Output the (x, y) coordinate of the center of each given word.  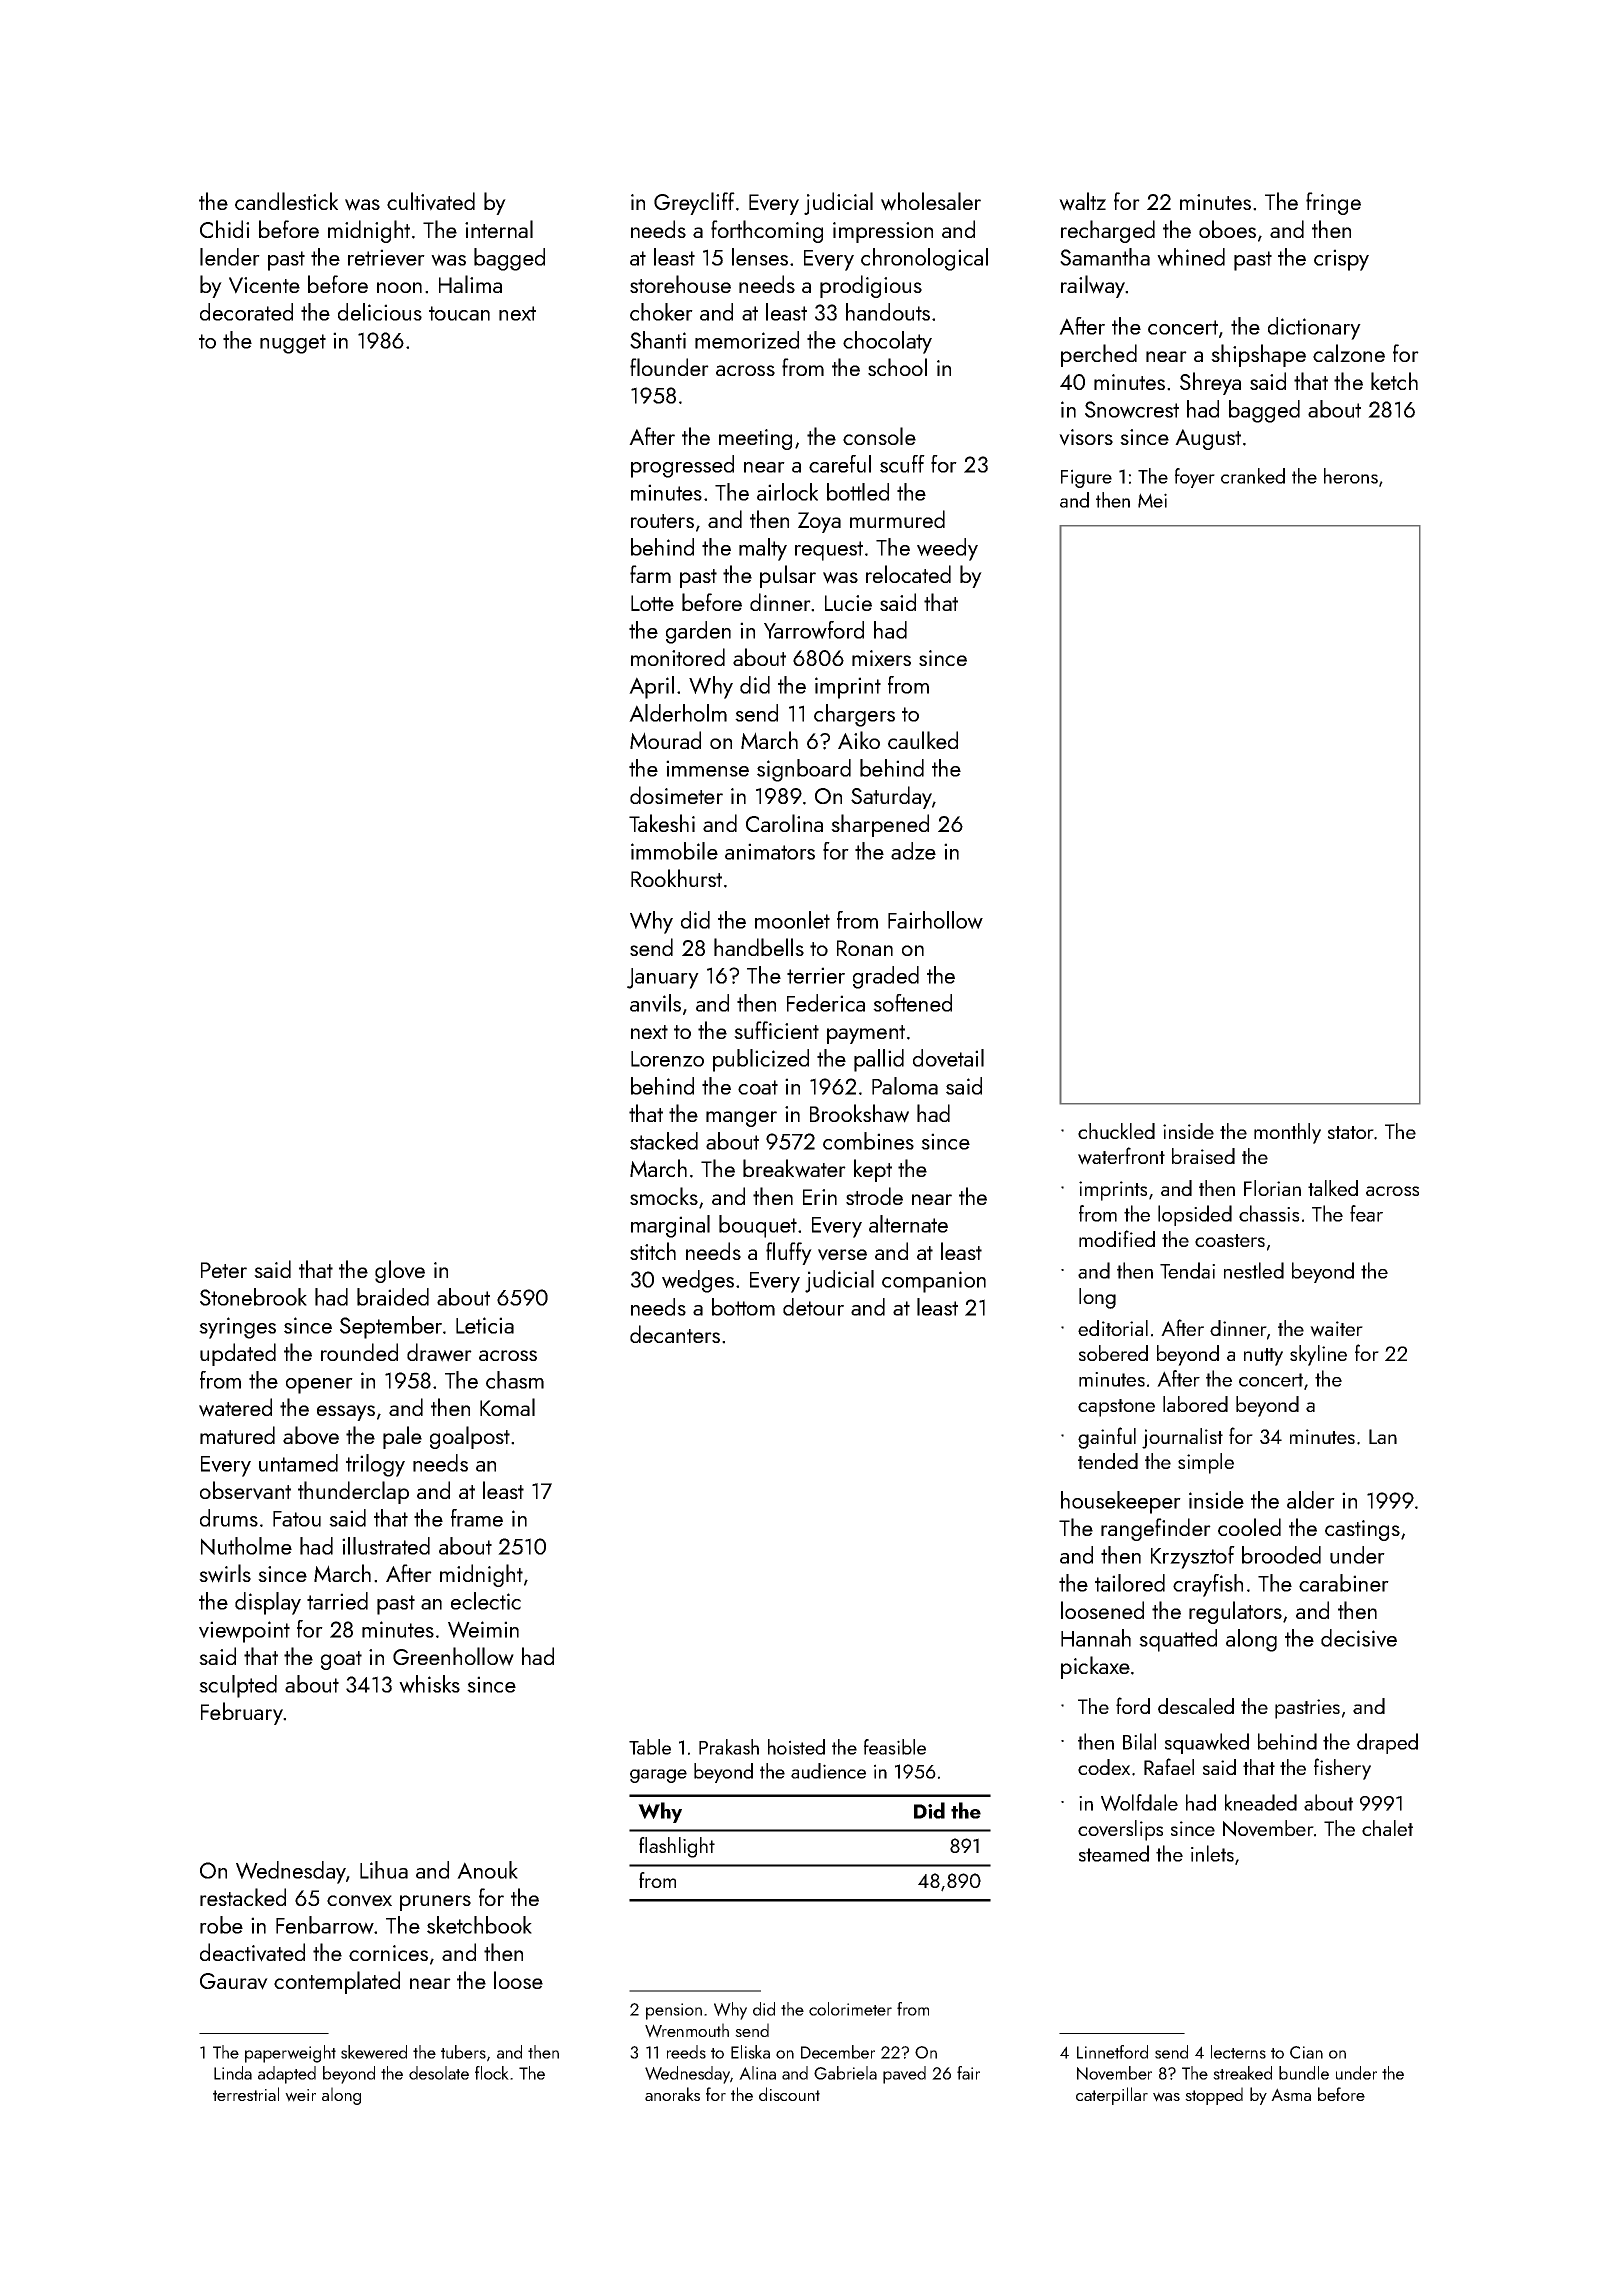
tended (1108, 1461)
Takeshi (662, 823)
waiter (1336, 1329)
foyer (1195, 478)
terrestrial (246, 2094)
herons (1351, 476)
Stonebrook (253, 1297)
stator (1351, 1132)
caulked (923, 740)
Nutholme (246, 1546)
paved (904, 2075)
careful (840, 464)
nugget (293, 344)
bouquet (758, 1226)
